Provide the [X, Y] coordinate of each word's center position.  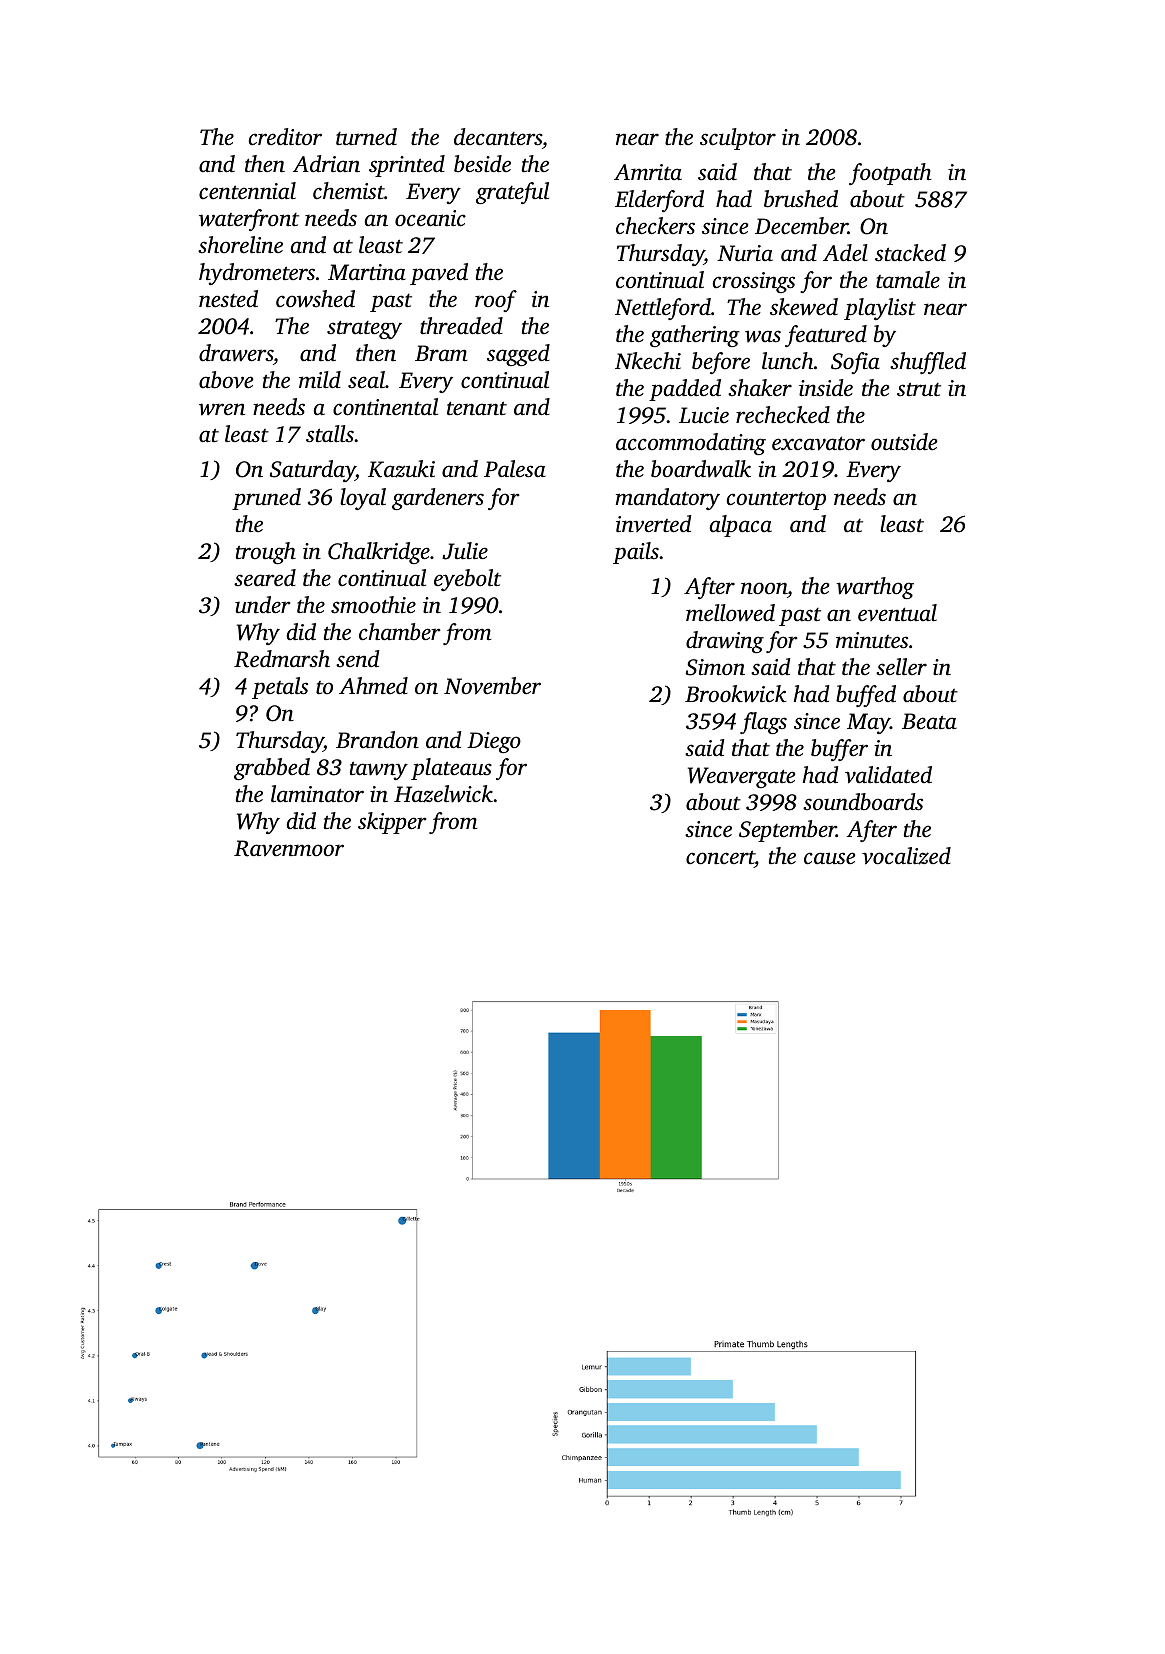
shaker [760, 387]
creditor [285, 137]
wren [222, 409]
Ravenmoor [289, 848]
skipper [392, 823]
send [358, 658]
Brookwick [735, 694]
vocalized [906, 856]
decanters [498, 137]
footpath [890, 174]
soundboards [863, 802]
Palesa [515, 469]
